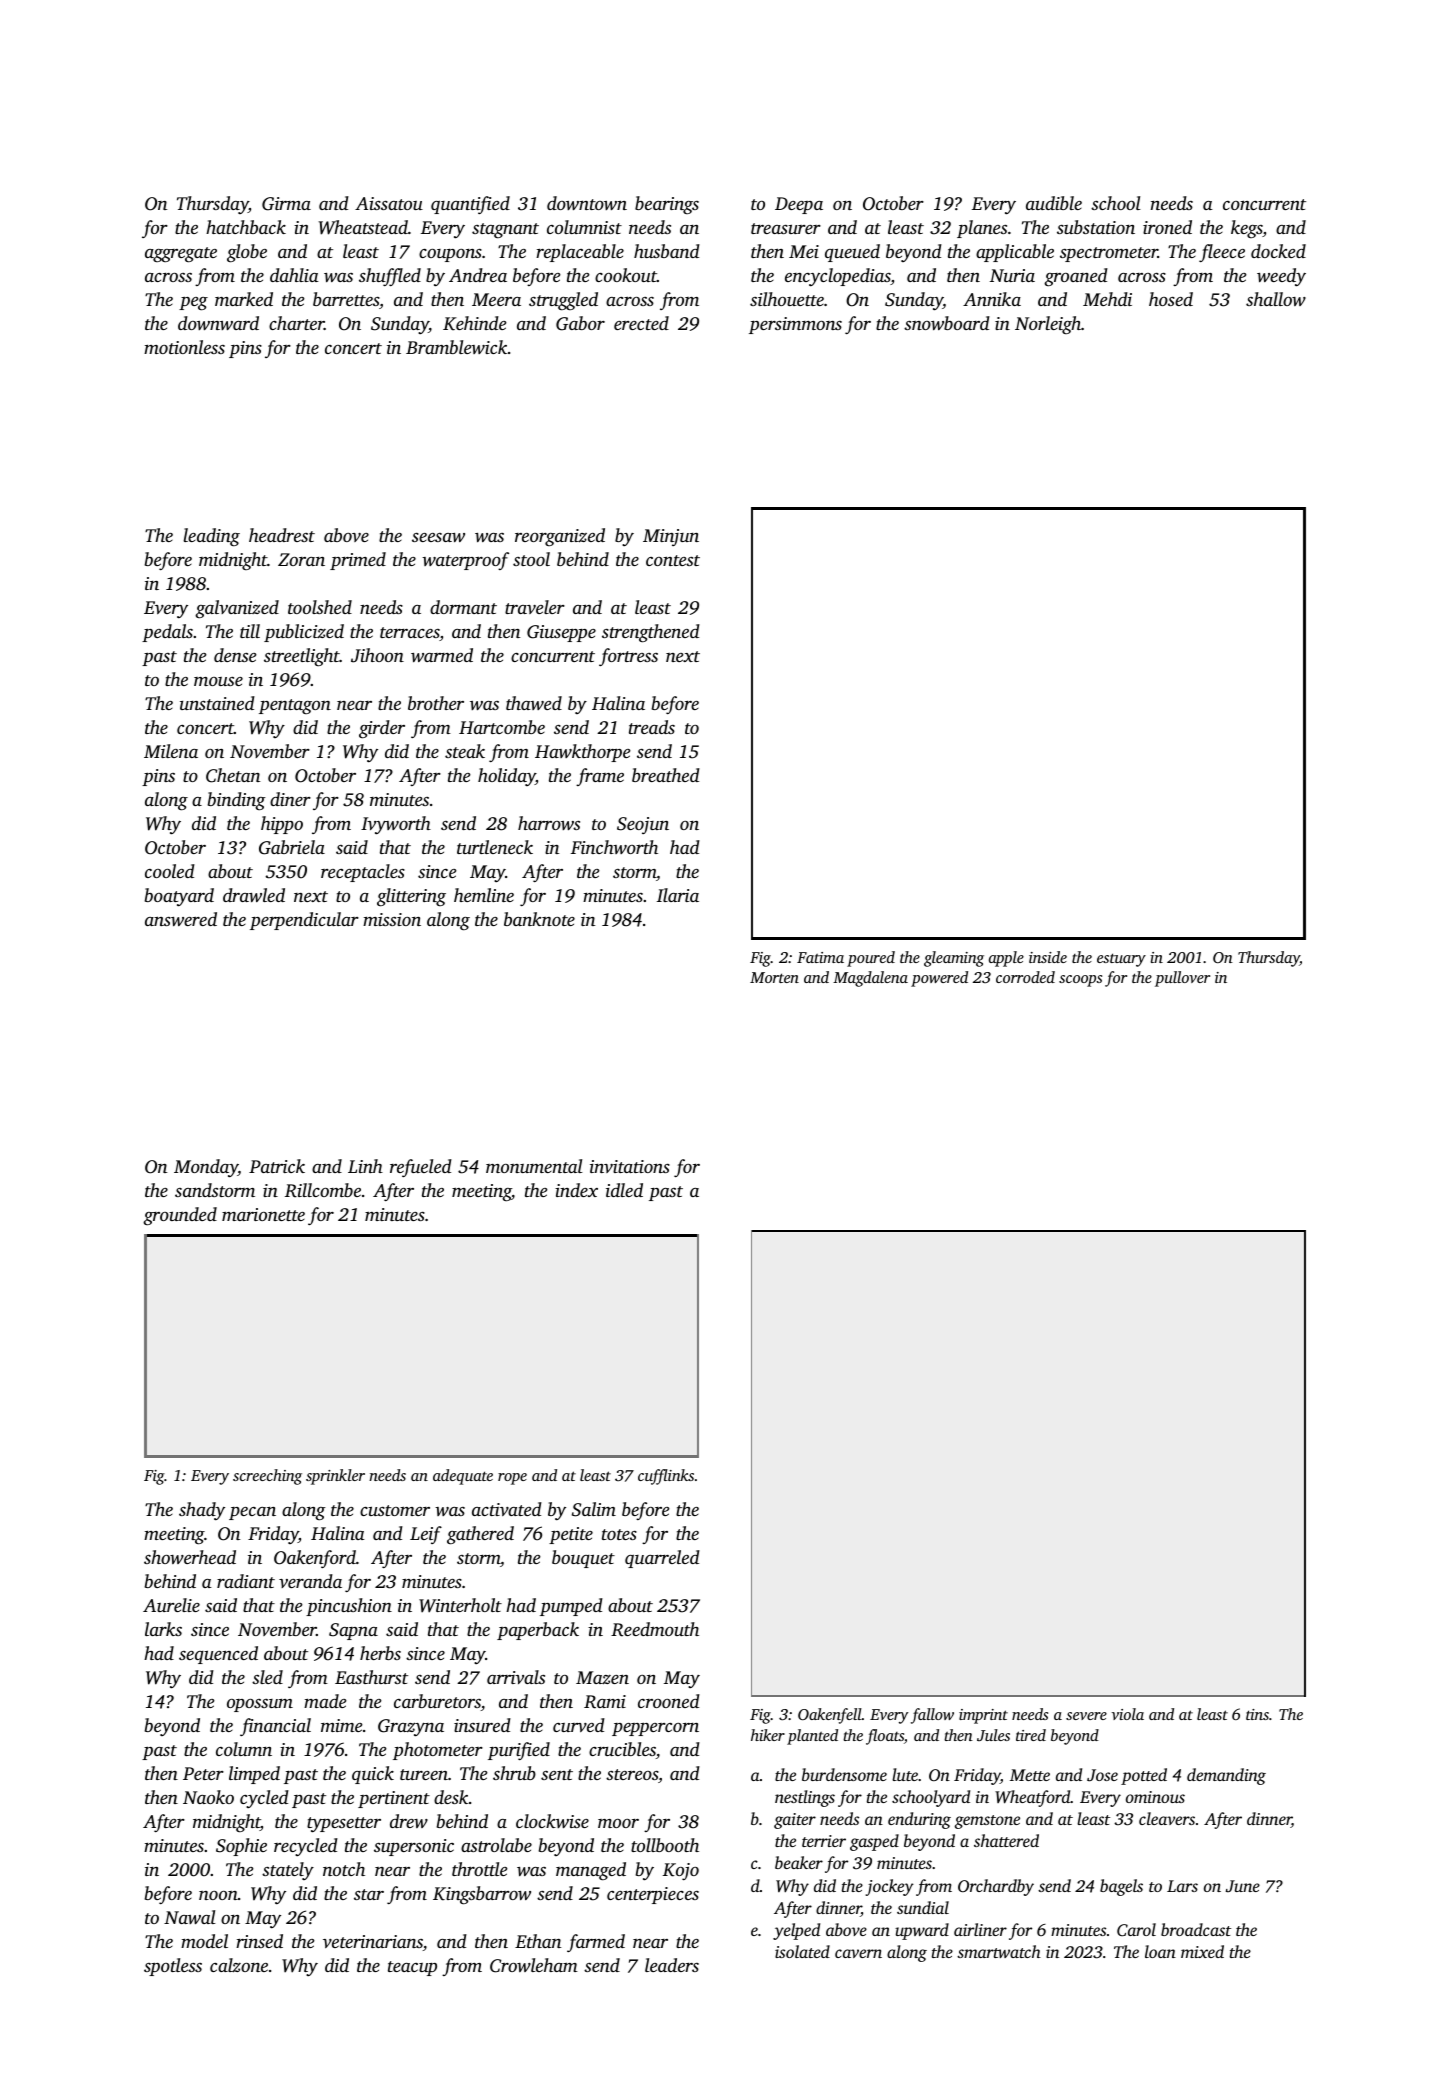  I want to click on shallow, so click(1276, 299).
